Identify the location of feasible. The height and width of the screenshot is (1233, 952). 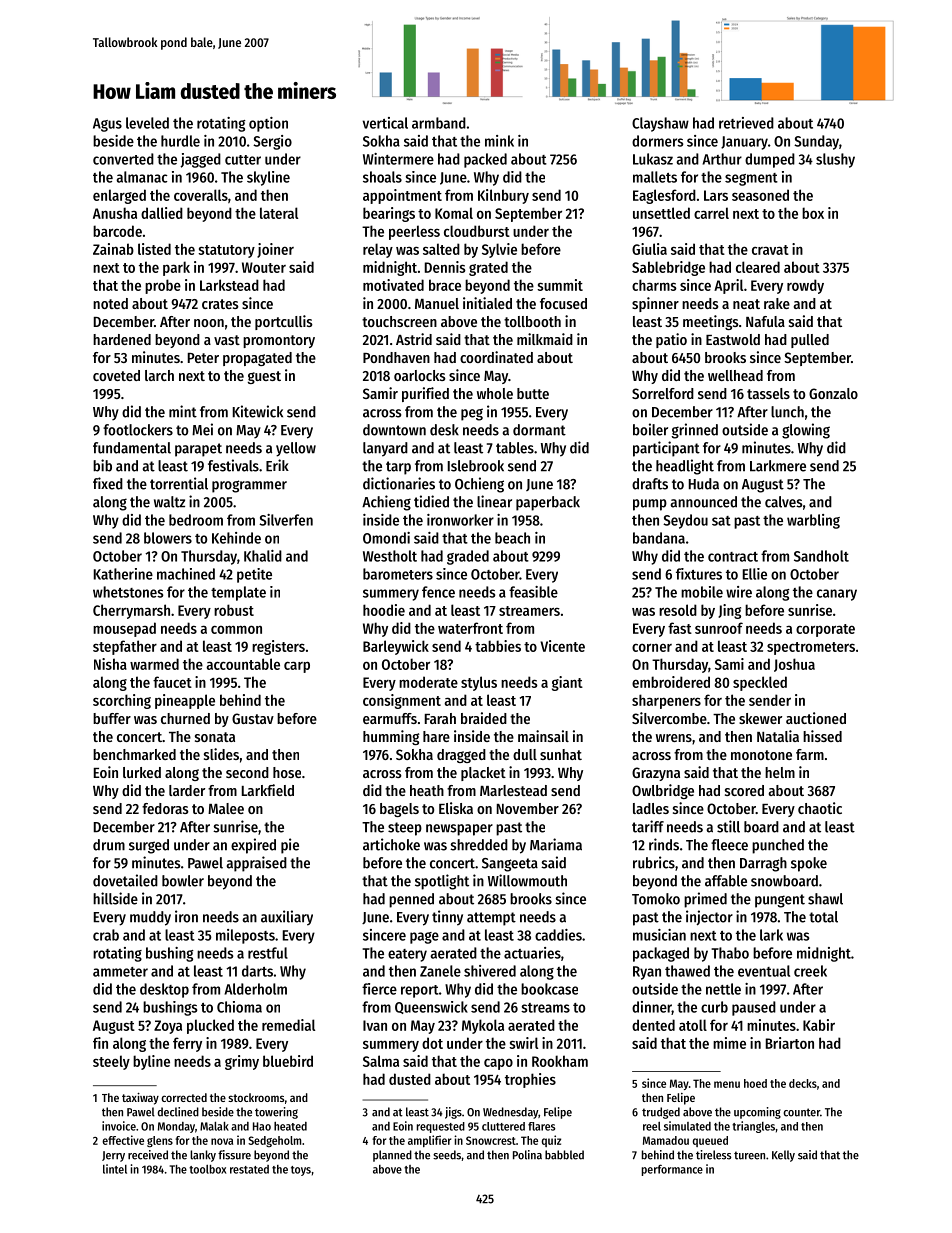
(533, 592).
